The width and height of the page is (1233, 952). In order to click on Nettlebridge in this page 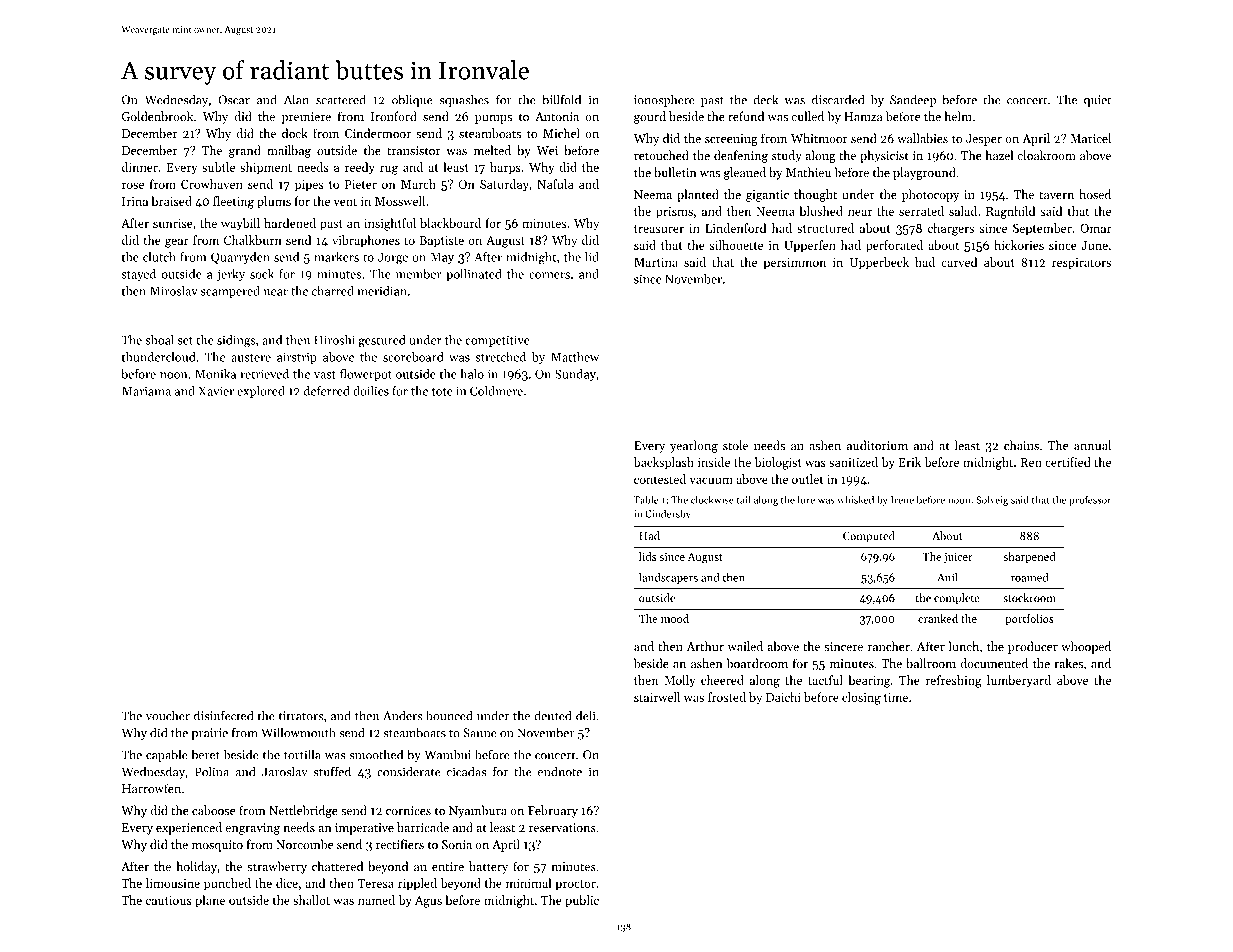, I will do `click(303, 811)`.
